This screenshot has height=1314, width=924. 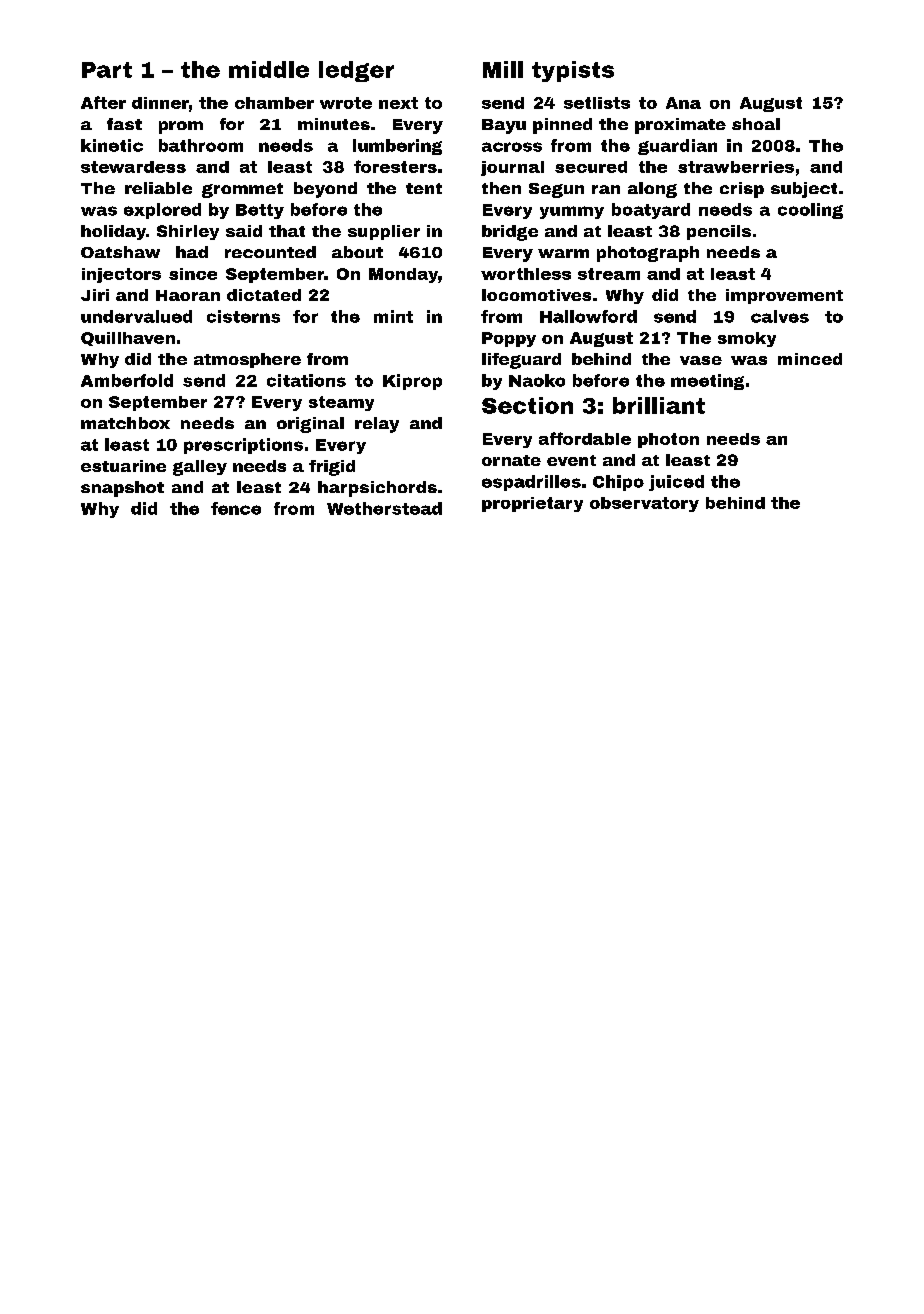 I want to click on Wetherstead, so click(x=384, y=508).
